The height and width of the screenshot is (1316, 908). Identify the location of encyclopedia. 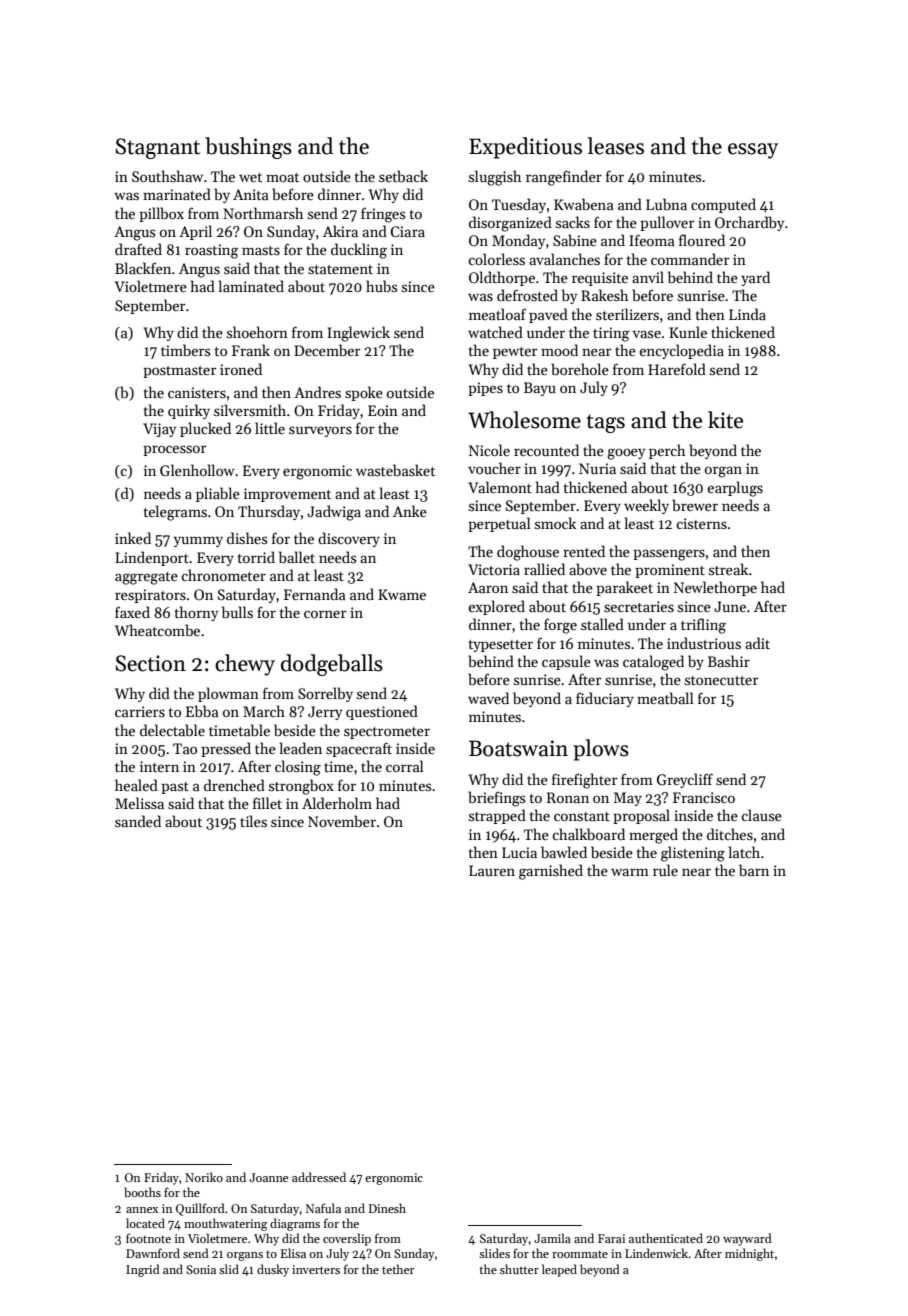
(682, 351).
